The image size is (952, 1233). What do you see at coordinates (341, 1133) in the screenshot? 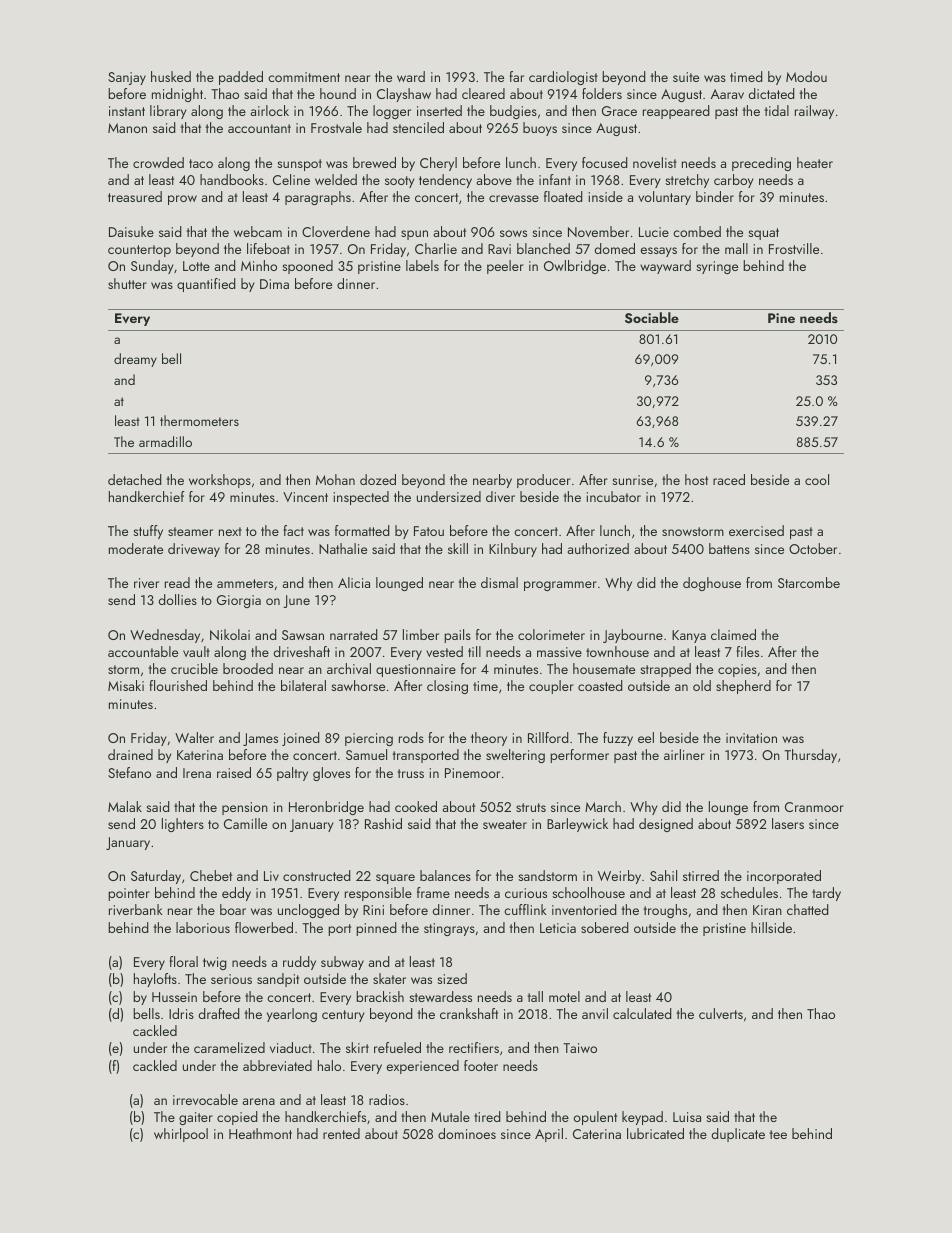
I see `rented` at bounding box center [341, 1133].
